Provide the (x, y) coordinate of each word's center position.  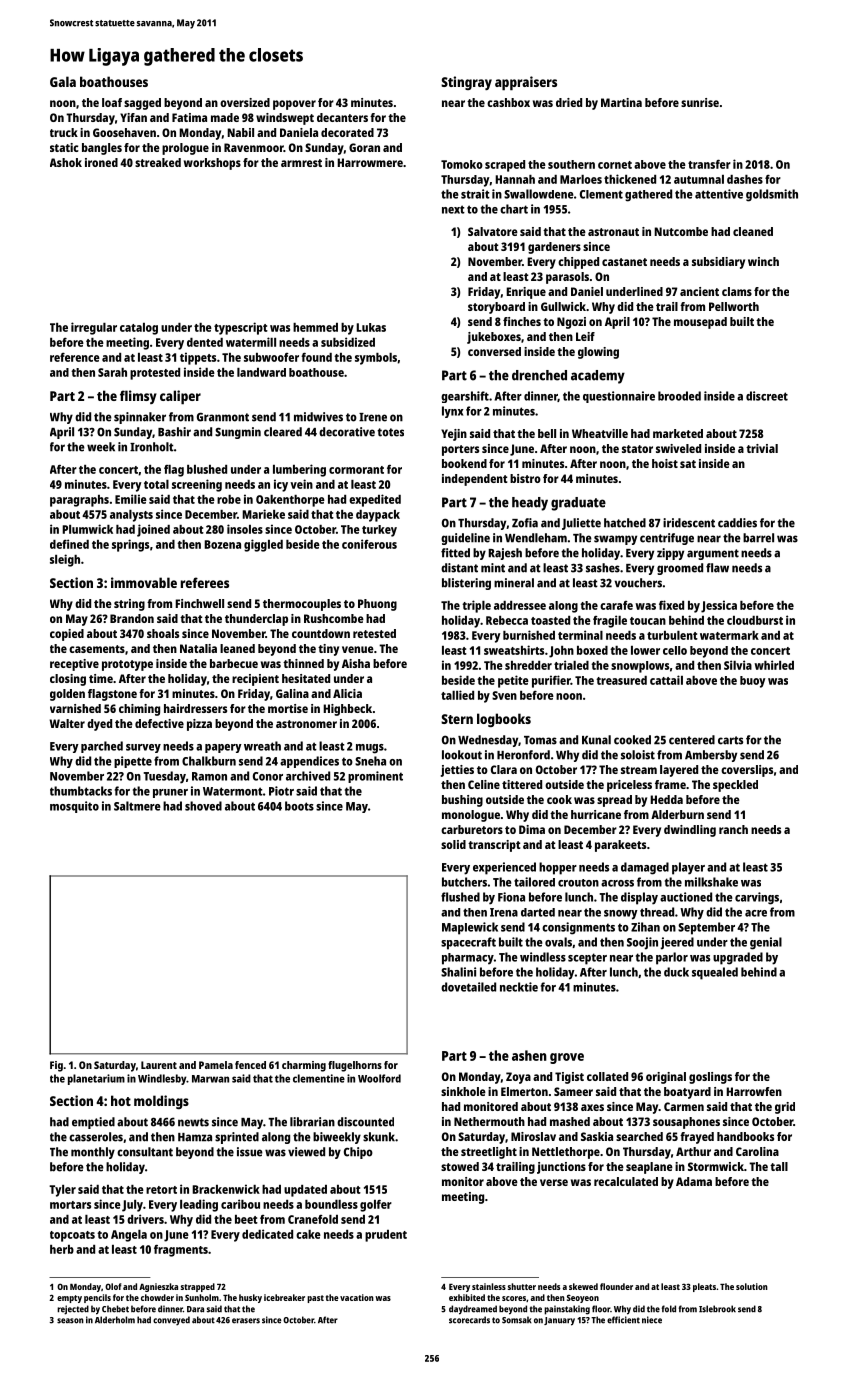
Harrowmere (370, 162)
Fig (56, 1066)
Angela (129, 1236)
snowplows (640, 667)
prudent (386, 1236)
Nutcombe (681, 231)
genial (766, 943)
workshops (212, 164)
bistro (525, 478)
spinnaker (140, 418)
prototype (127, 665)
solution (752, 1286)
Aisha (356, 663)
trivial (762, 448)
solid (453, 844)
